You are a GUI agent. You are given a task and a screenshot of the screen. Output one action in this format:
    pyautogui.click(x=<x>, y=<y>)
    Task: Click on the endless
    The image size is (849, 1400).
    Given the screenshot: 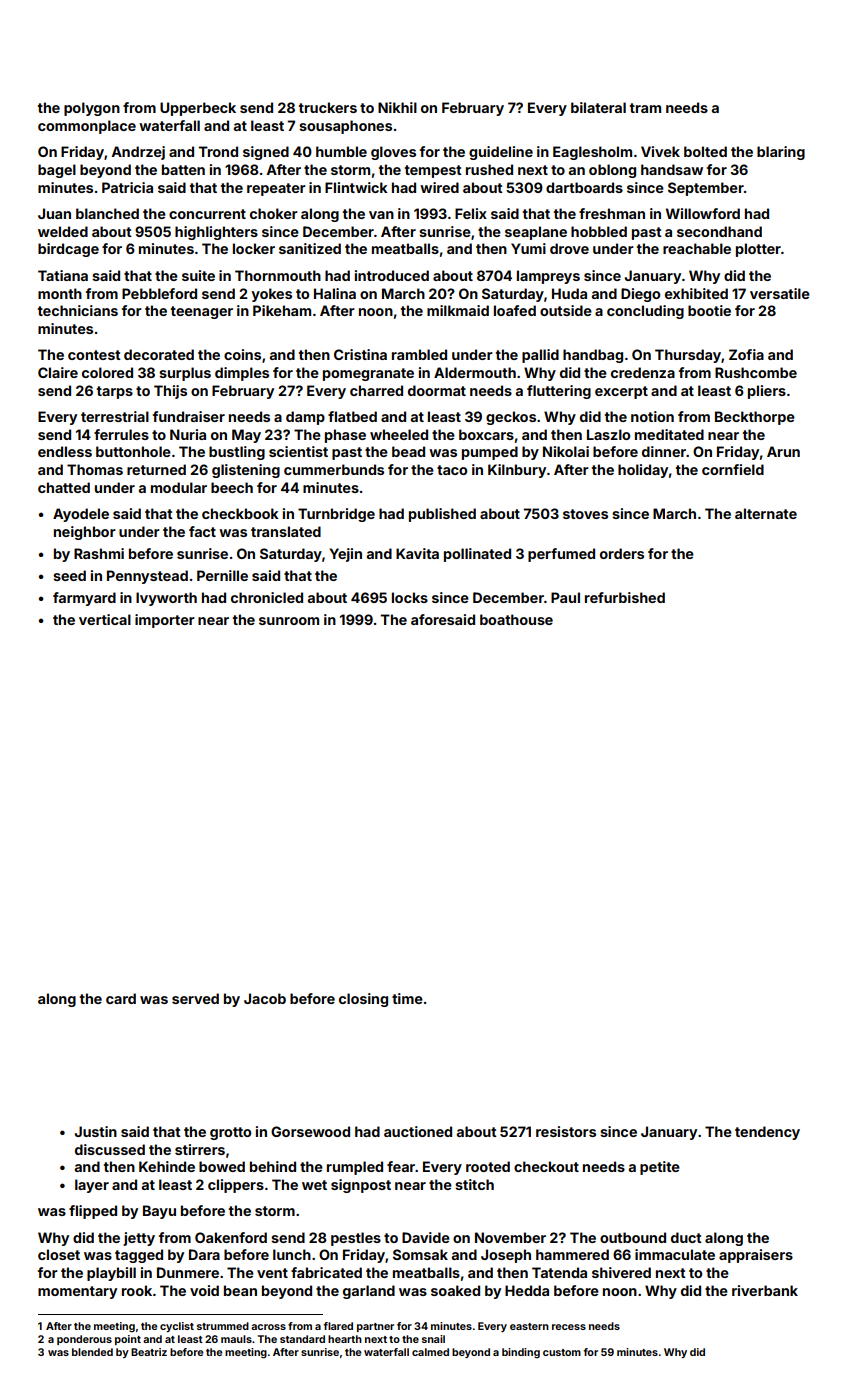 What is the action you would take?
    pyautogui.click(x=65, y=451)
